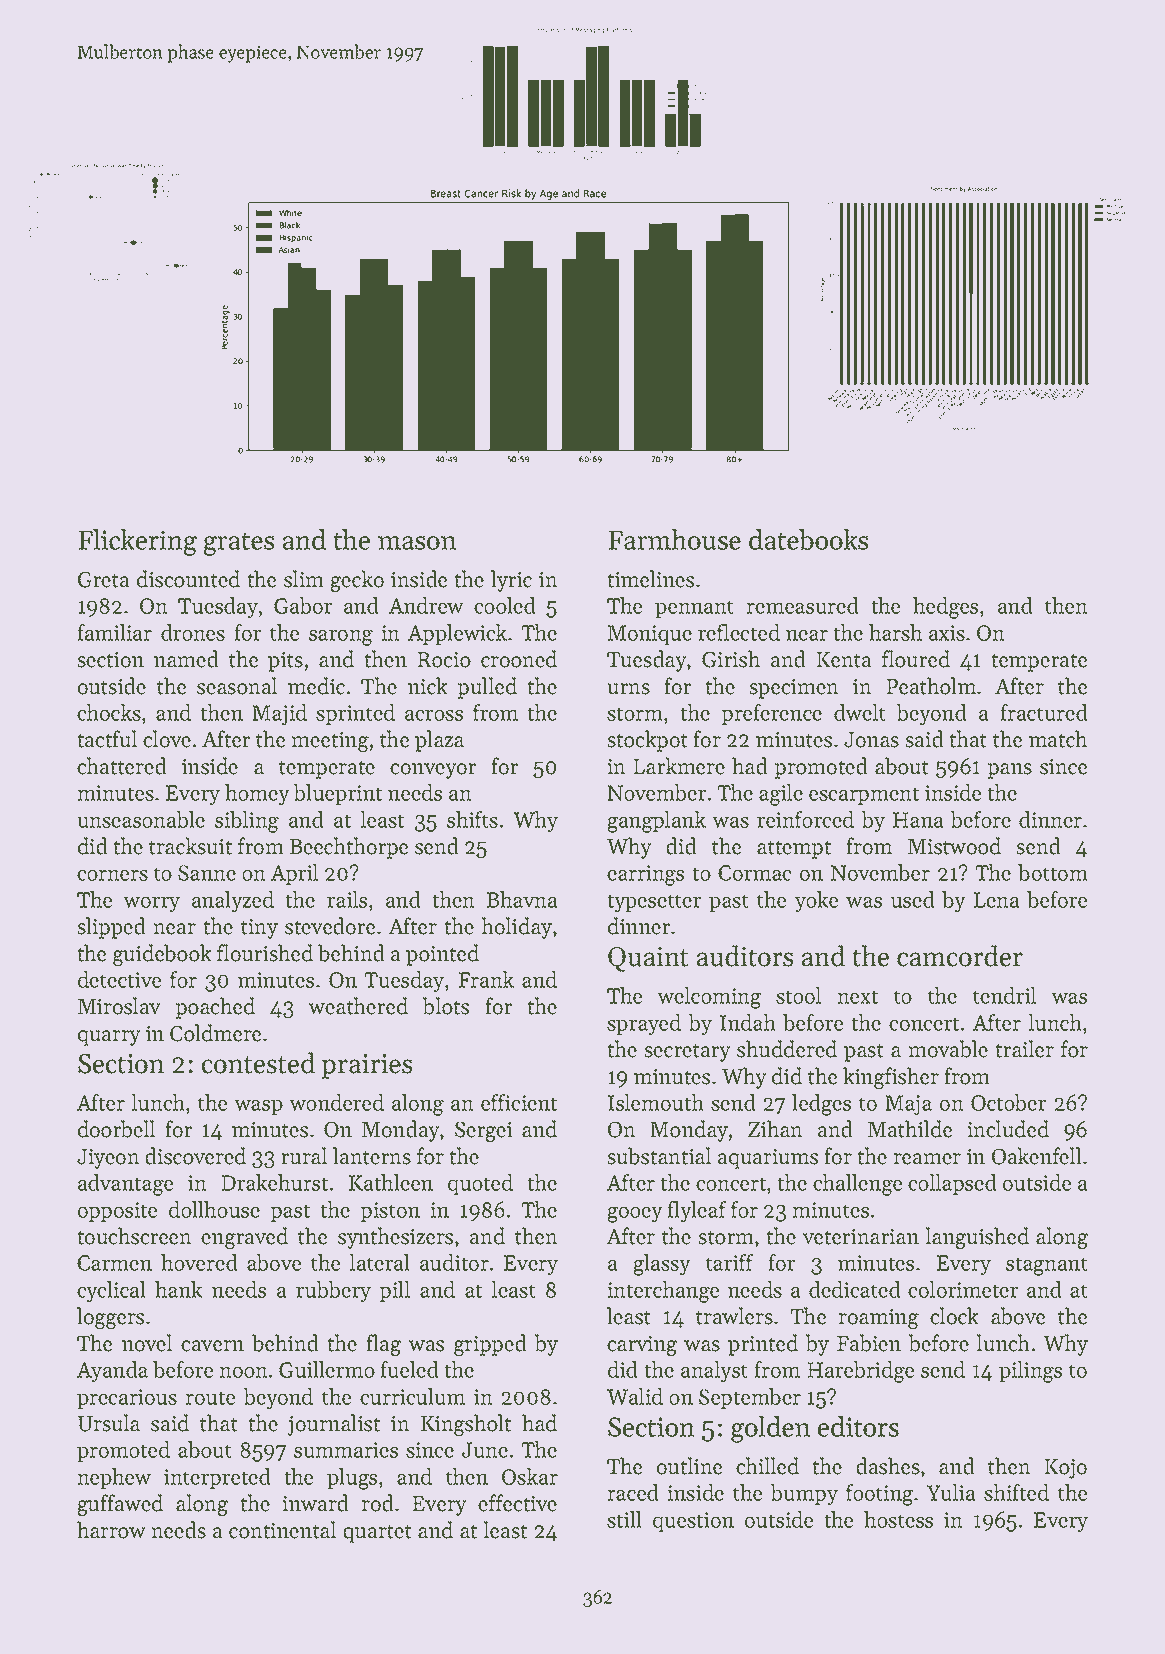 This screenshot has height=1654, width=1165. Describe the element at coordinates (233, 901) in the screenshot. I see `analyzed` at that location.
